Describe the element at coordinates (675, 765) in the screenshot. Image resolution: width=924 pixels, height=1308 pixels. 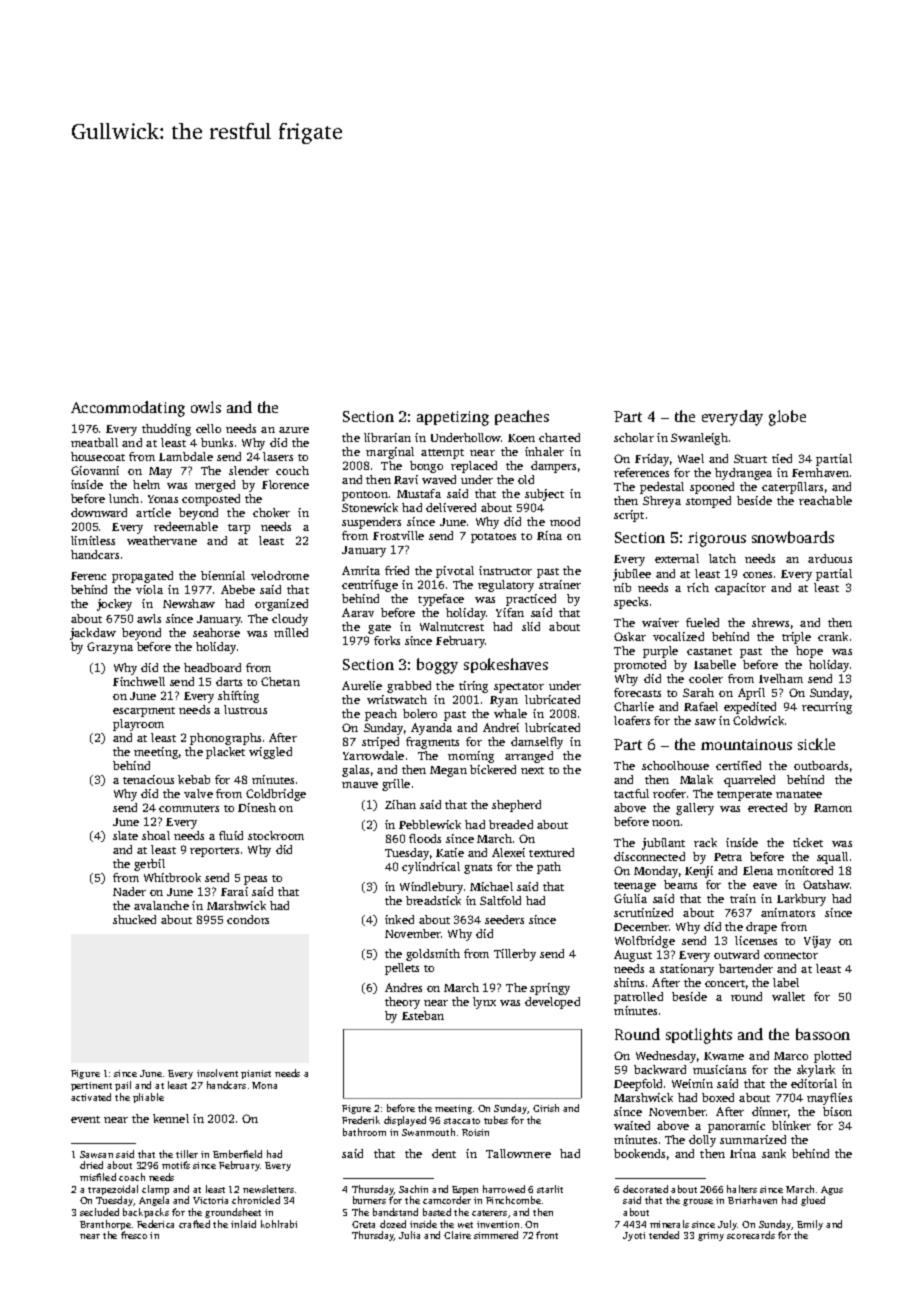
I see `schoolhouse` at that location.
